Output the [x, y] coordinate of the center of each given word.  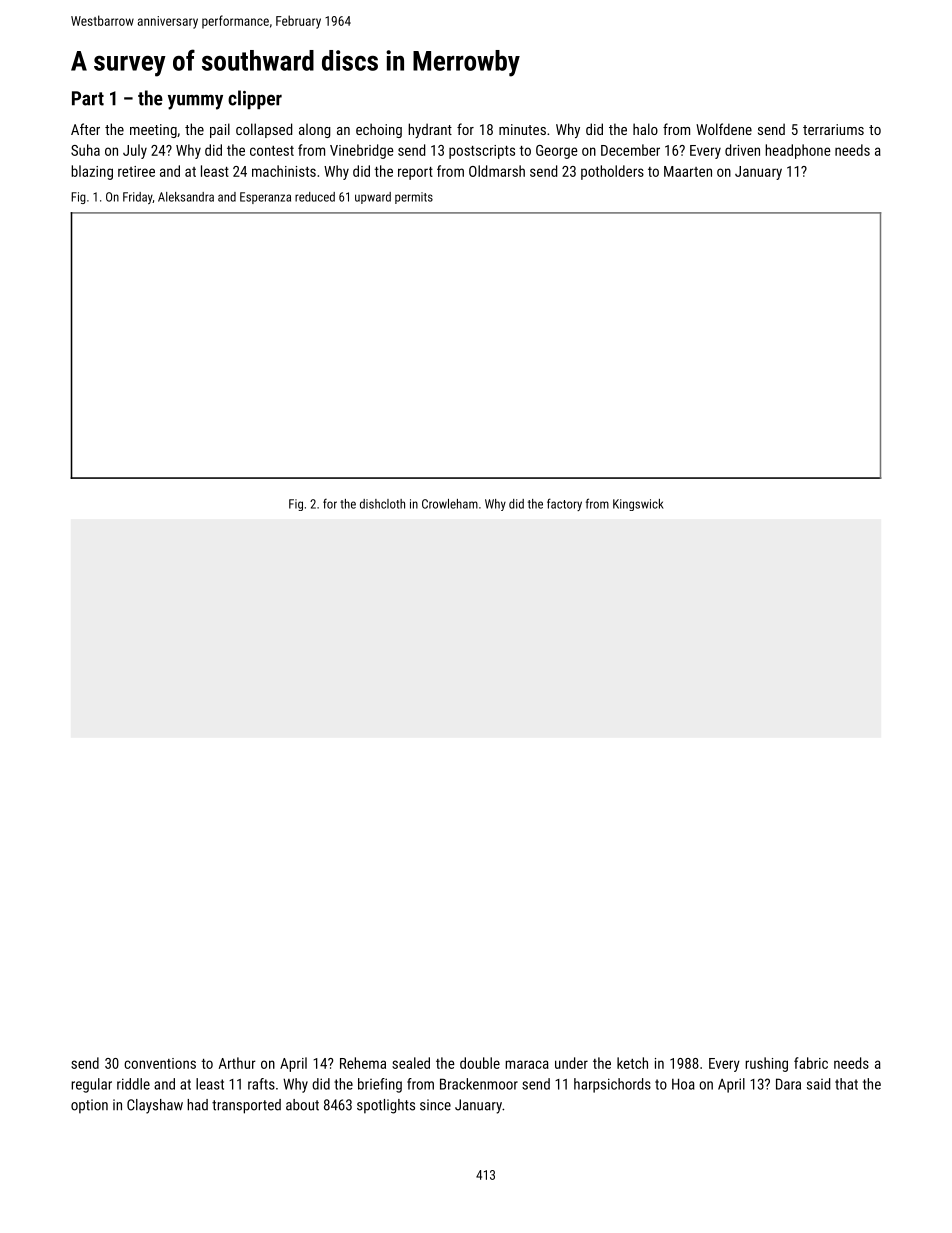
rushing [766, 1064]
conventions [160, 1063]
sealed [411, 1063]
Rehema [363, 1063]
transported [246, 1106]
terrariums [833, 129]
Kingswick [638, 505]
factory [564, 504]
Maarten [688, 171]
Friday [138, 198]
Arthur [237, 1063]
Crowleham [450, 504]
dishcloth [382, 504]
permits [414, 198]
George [557, 152]
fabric [811, 1063]
